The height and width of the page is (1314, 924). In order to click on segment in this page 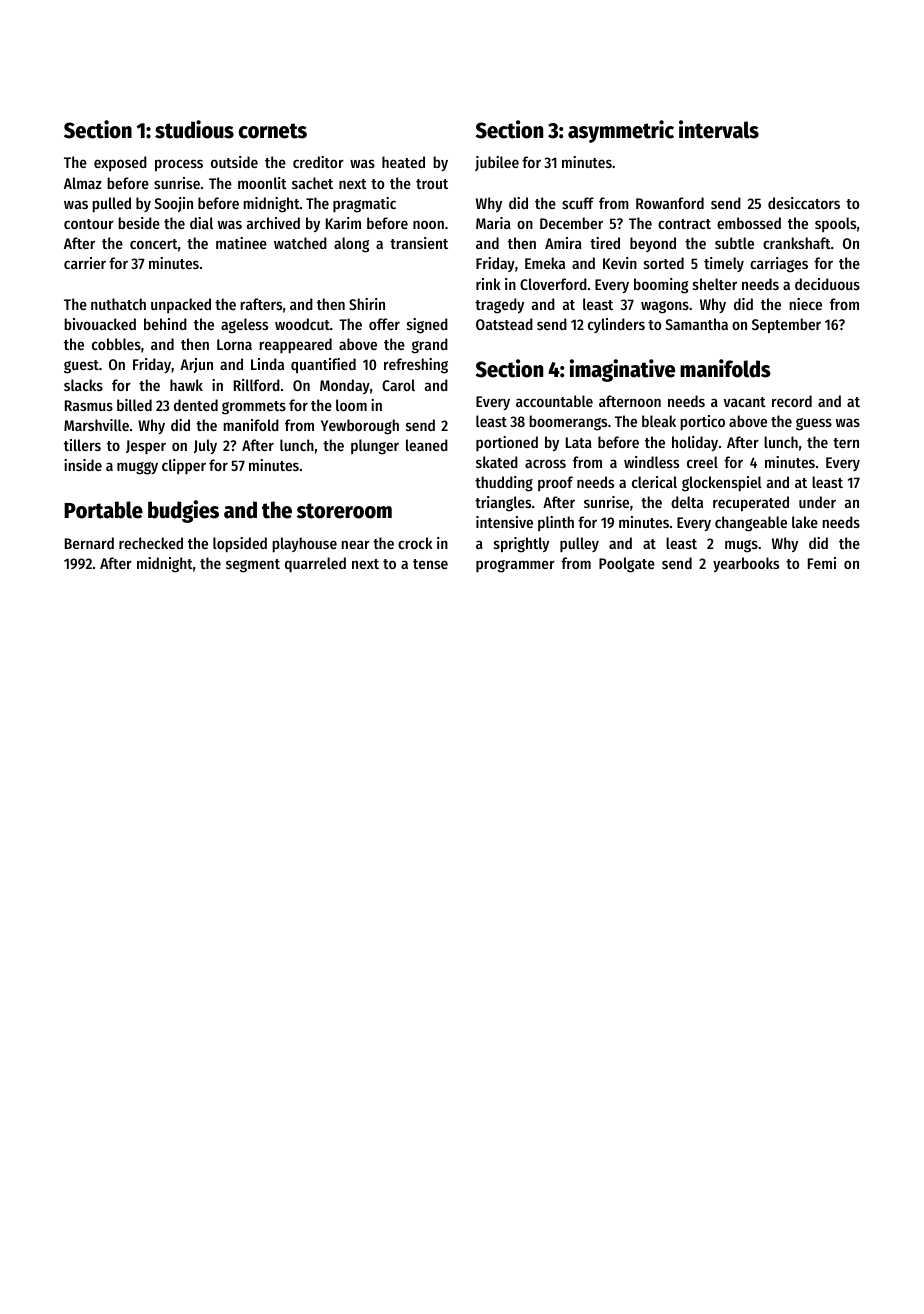, I will do `click(253, 566)`.
